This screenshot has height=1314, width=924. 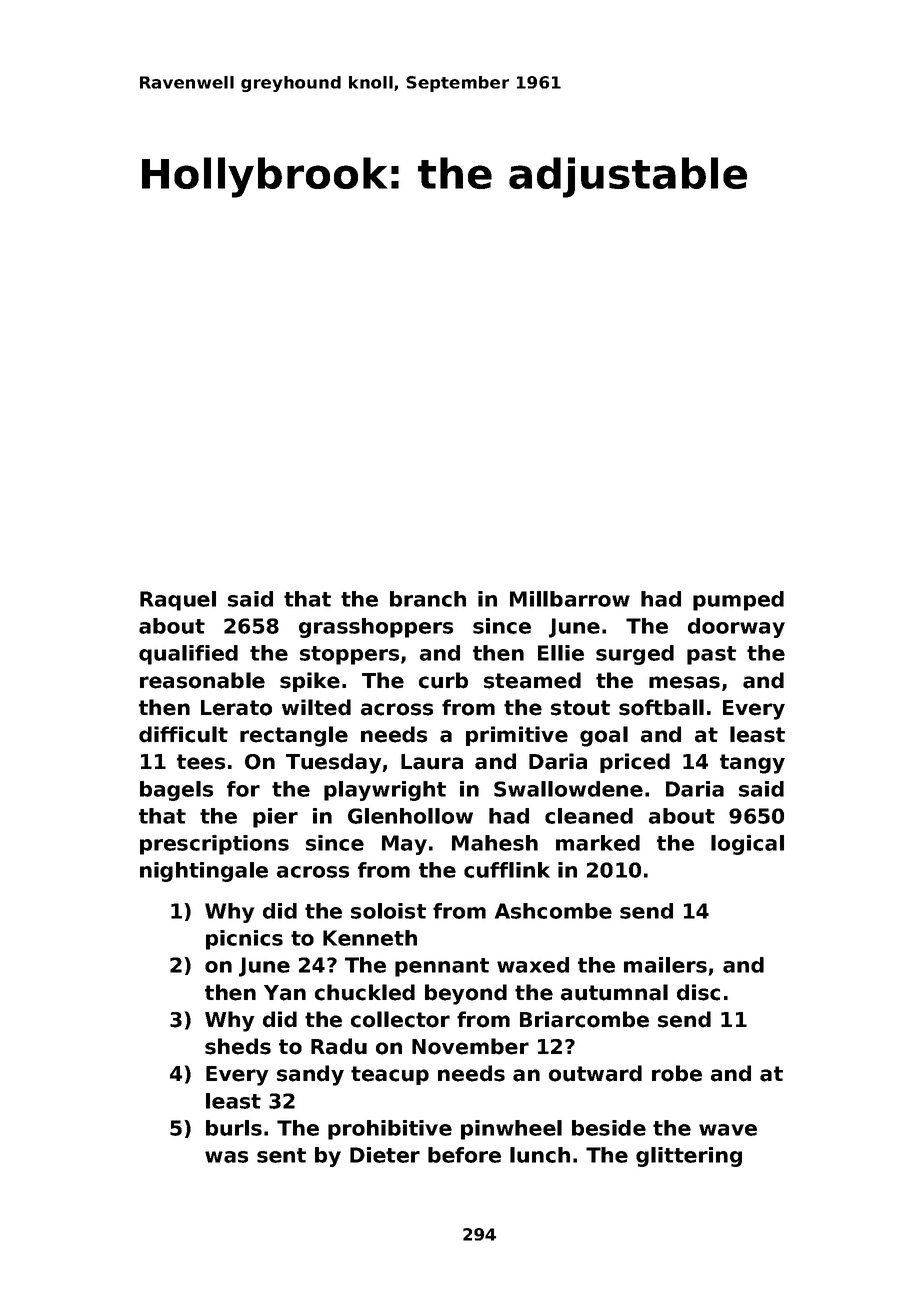 I want to click on Yan, so click(x=285, y=993).
